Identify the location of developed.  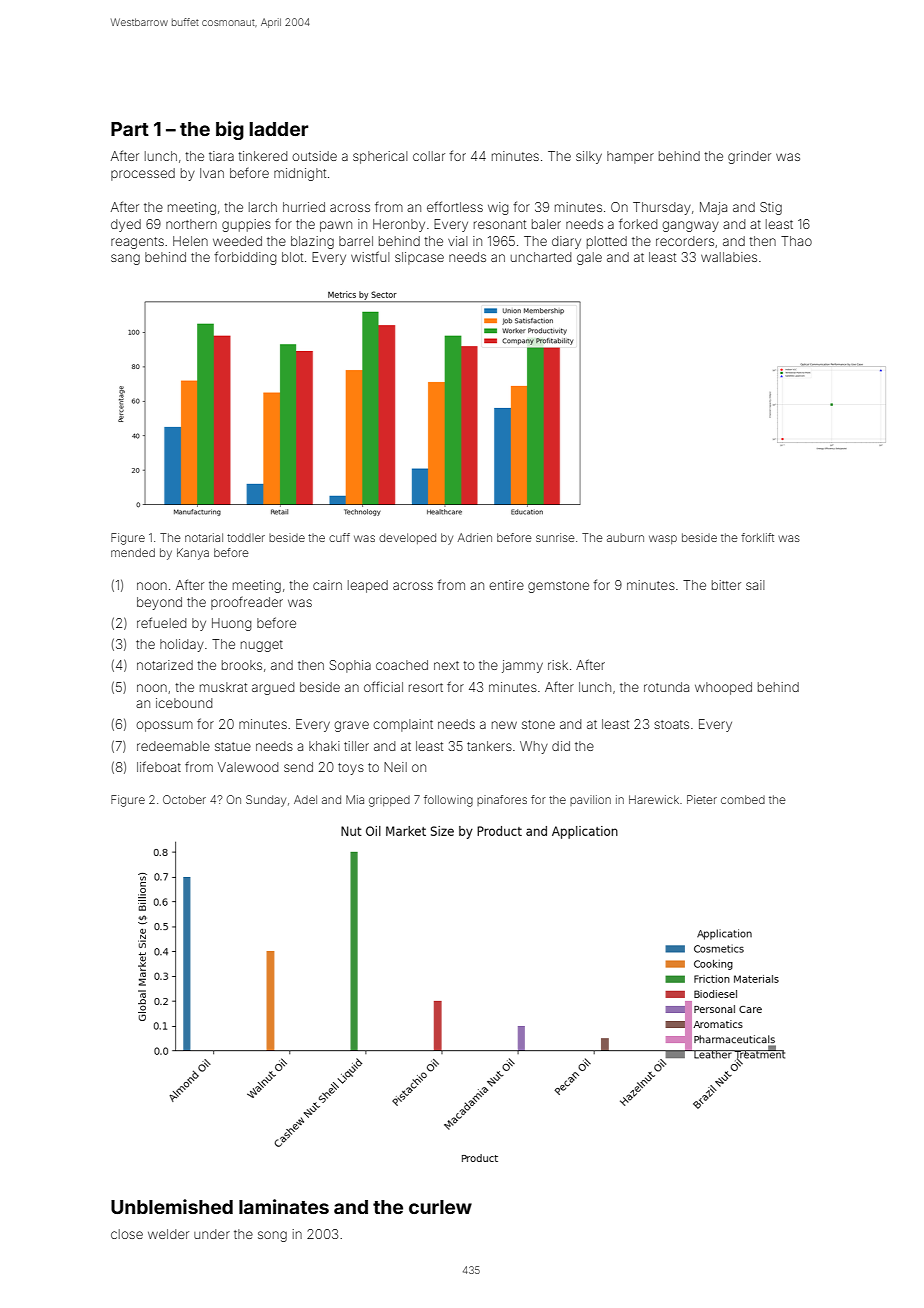
(407, 538).
